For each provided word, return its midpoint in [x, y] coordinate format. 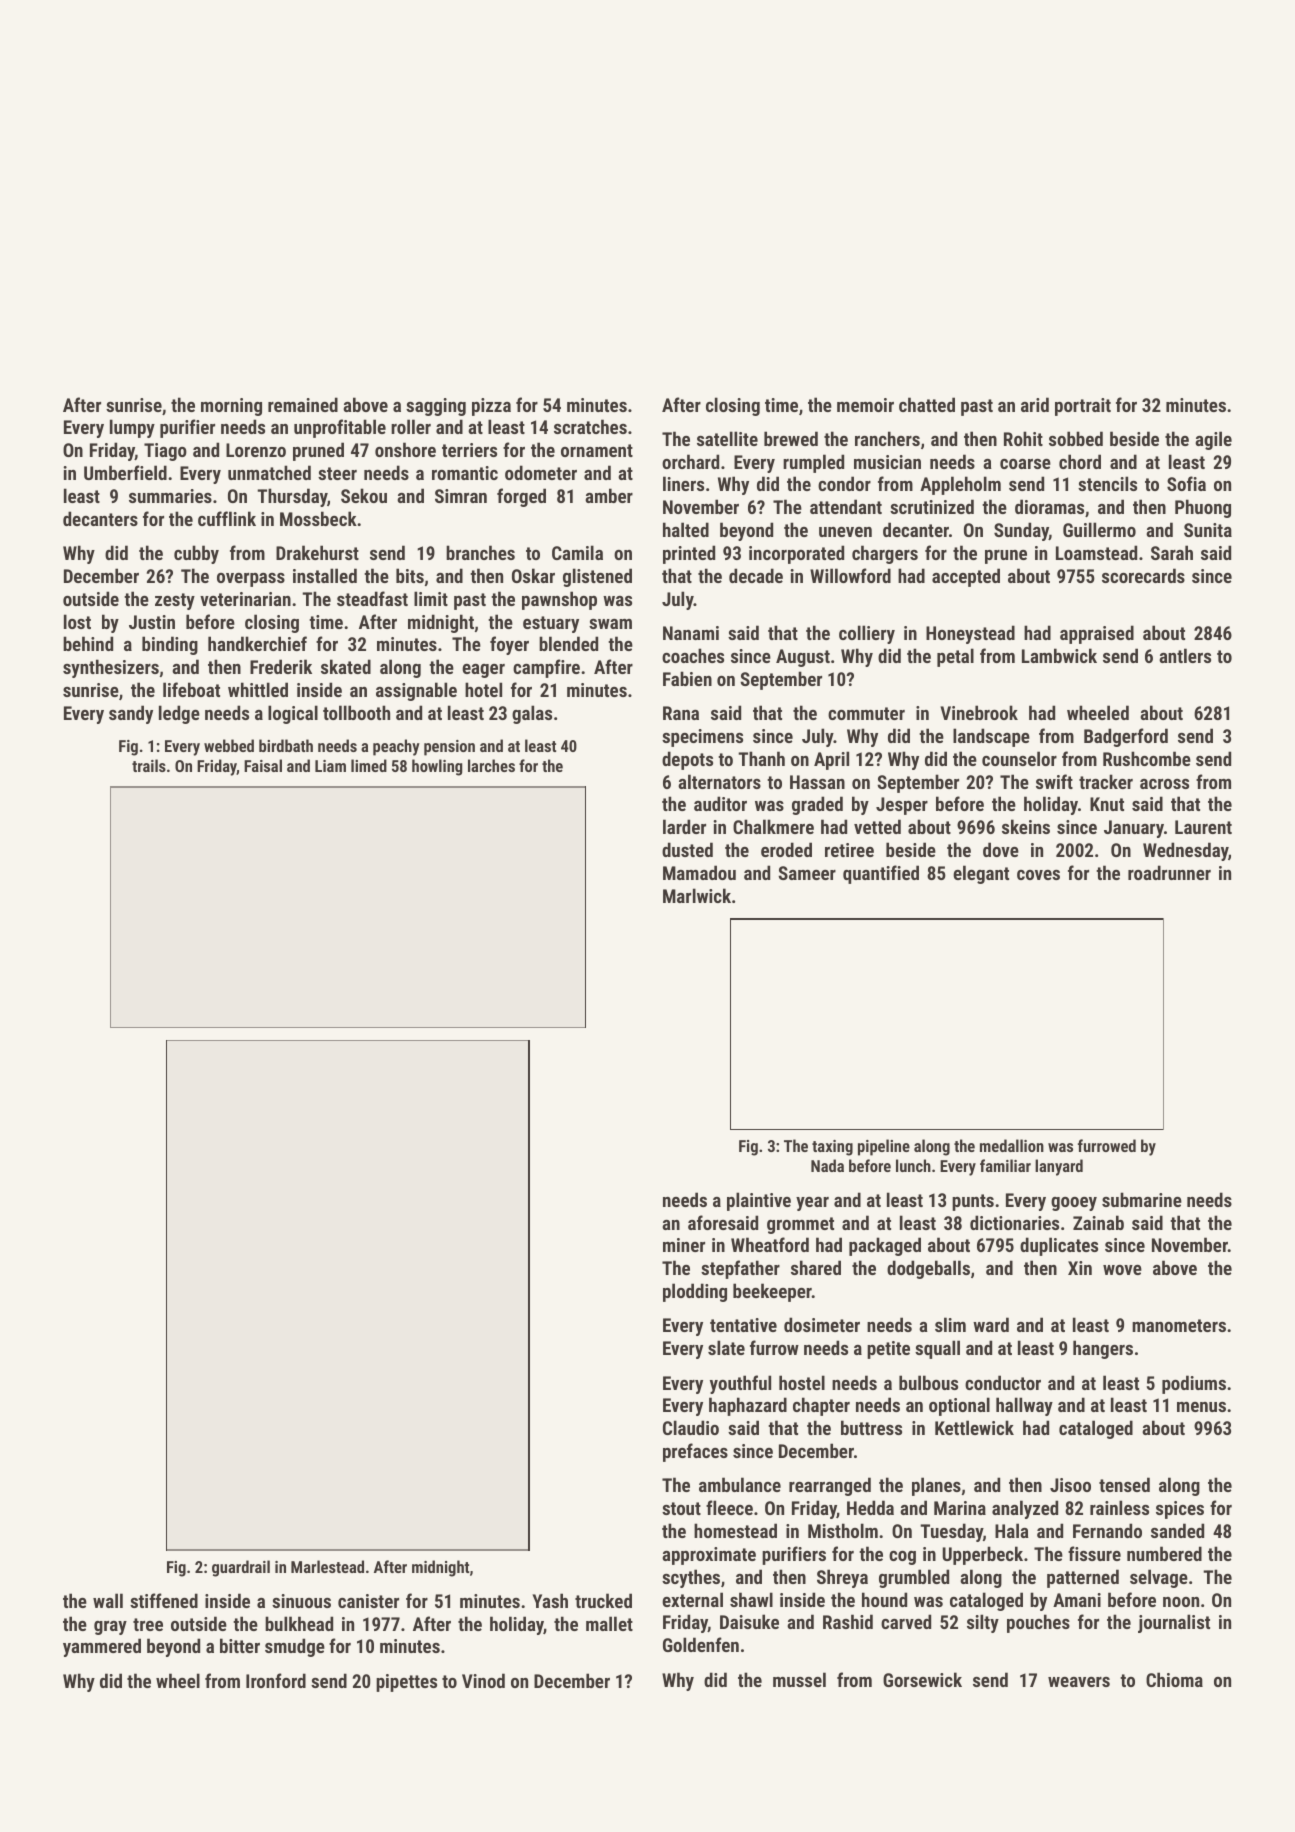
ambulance [740, 1484]
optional [959, 1406]
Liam [330, 766]
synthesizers [111, 668]
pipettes [406, 1683]
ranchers [887, 438]
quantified [881, 874]
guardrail [241, 1568]
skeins [1026, 826]
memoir [865, 405]
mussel [799, 1679]
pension [449, 748]
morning [231, 407]
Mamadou [699, 872]
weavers [1079, 1682]
